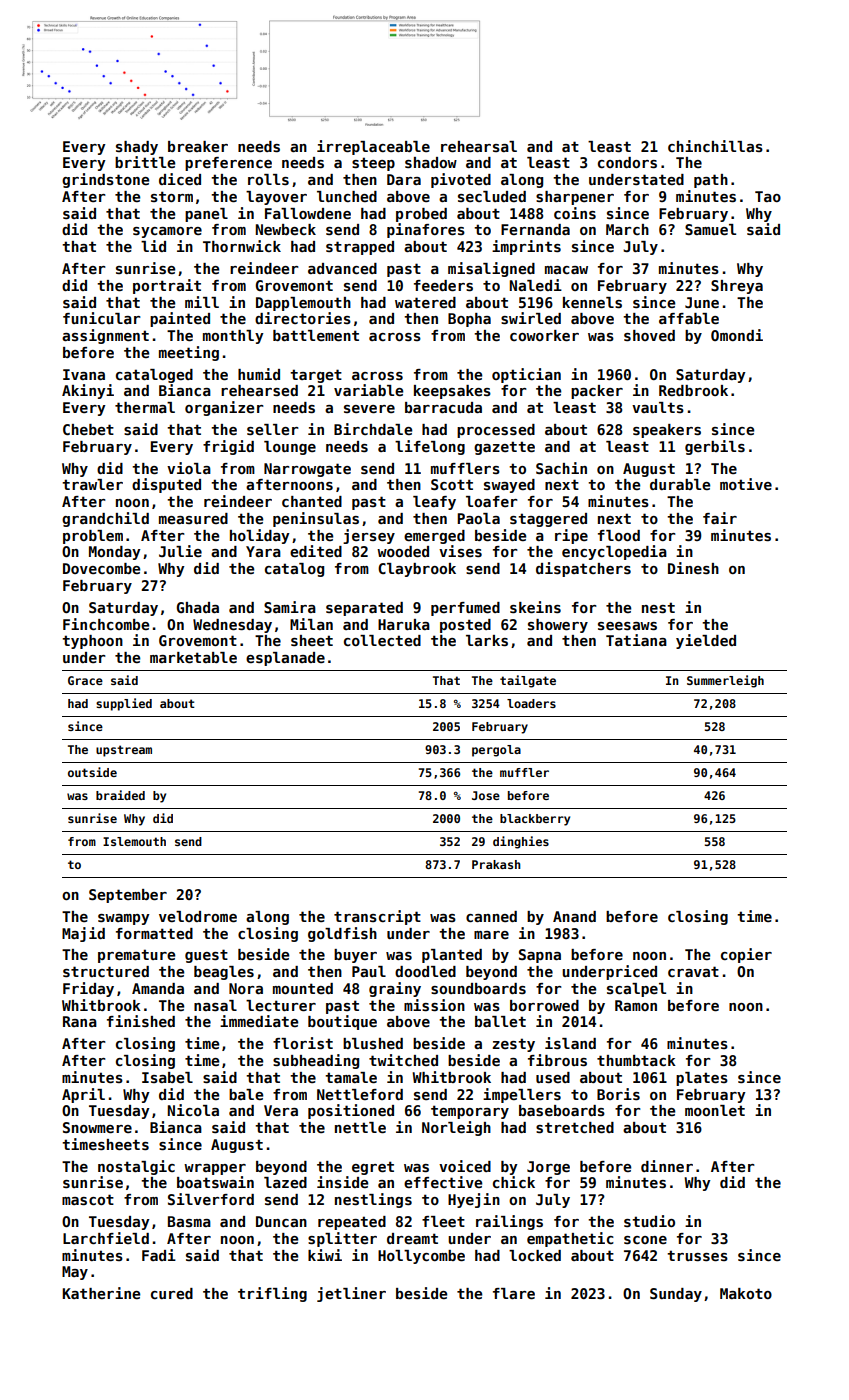  I want to click on copier, so click(746, 955).
